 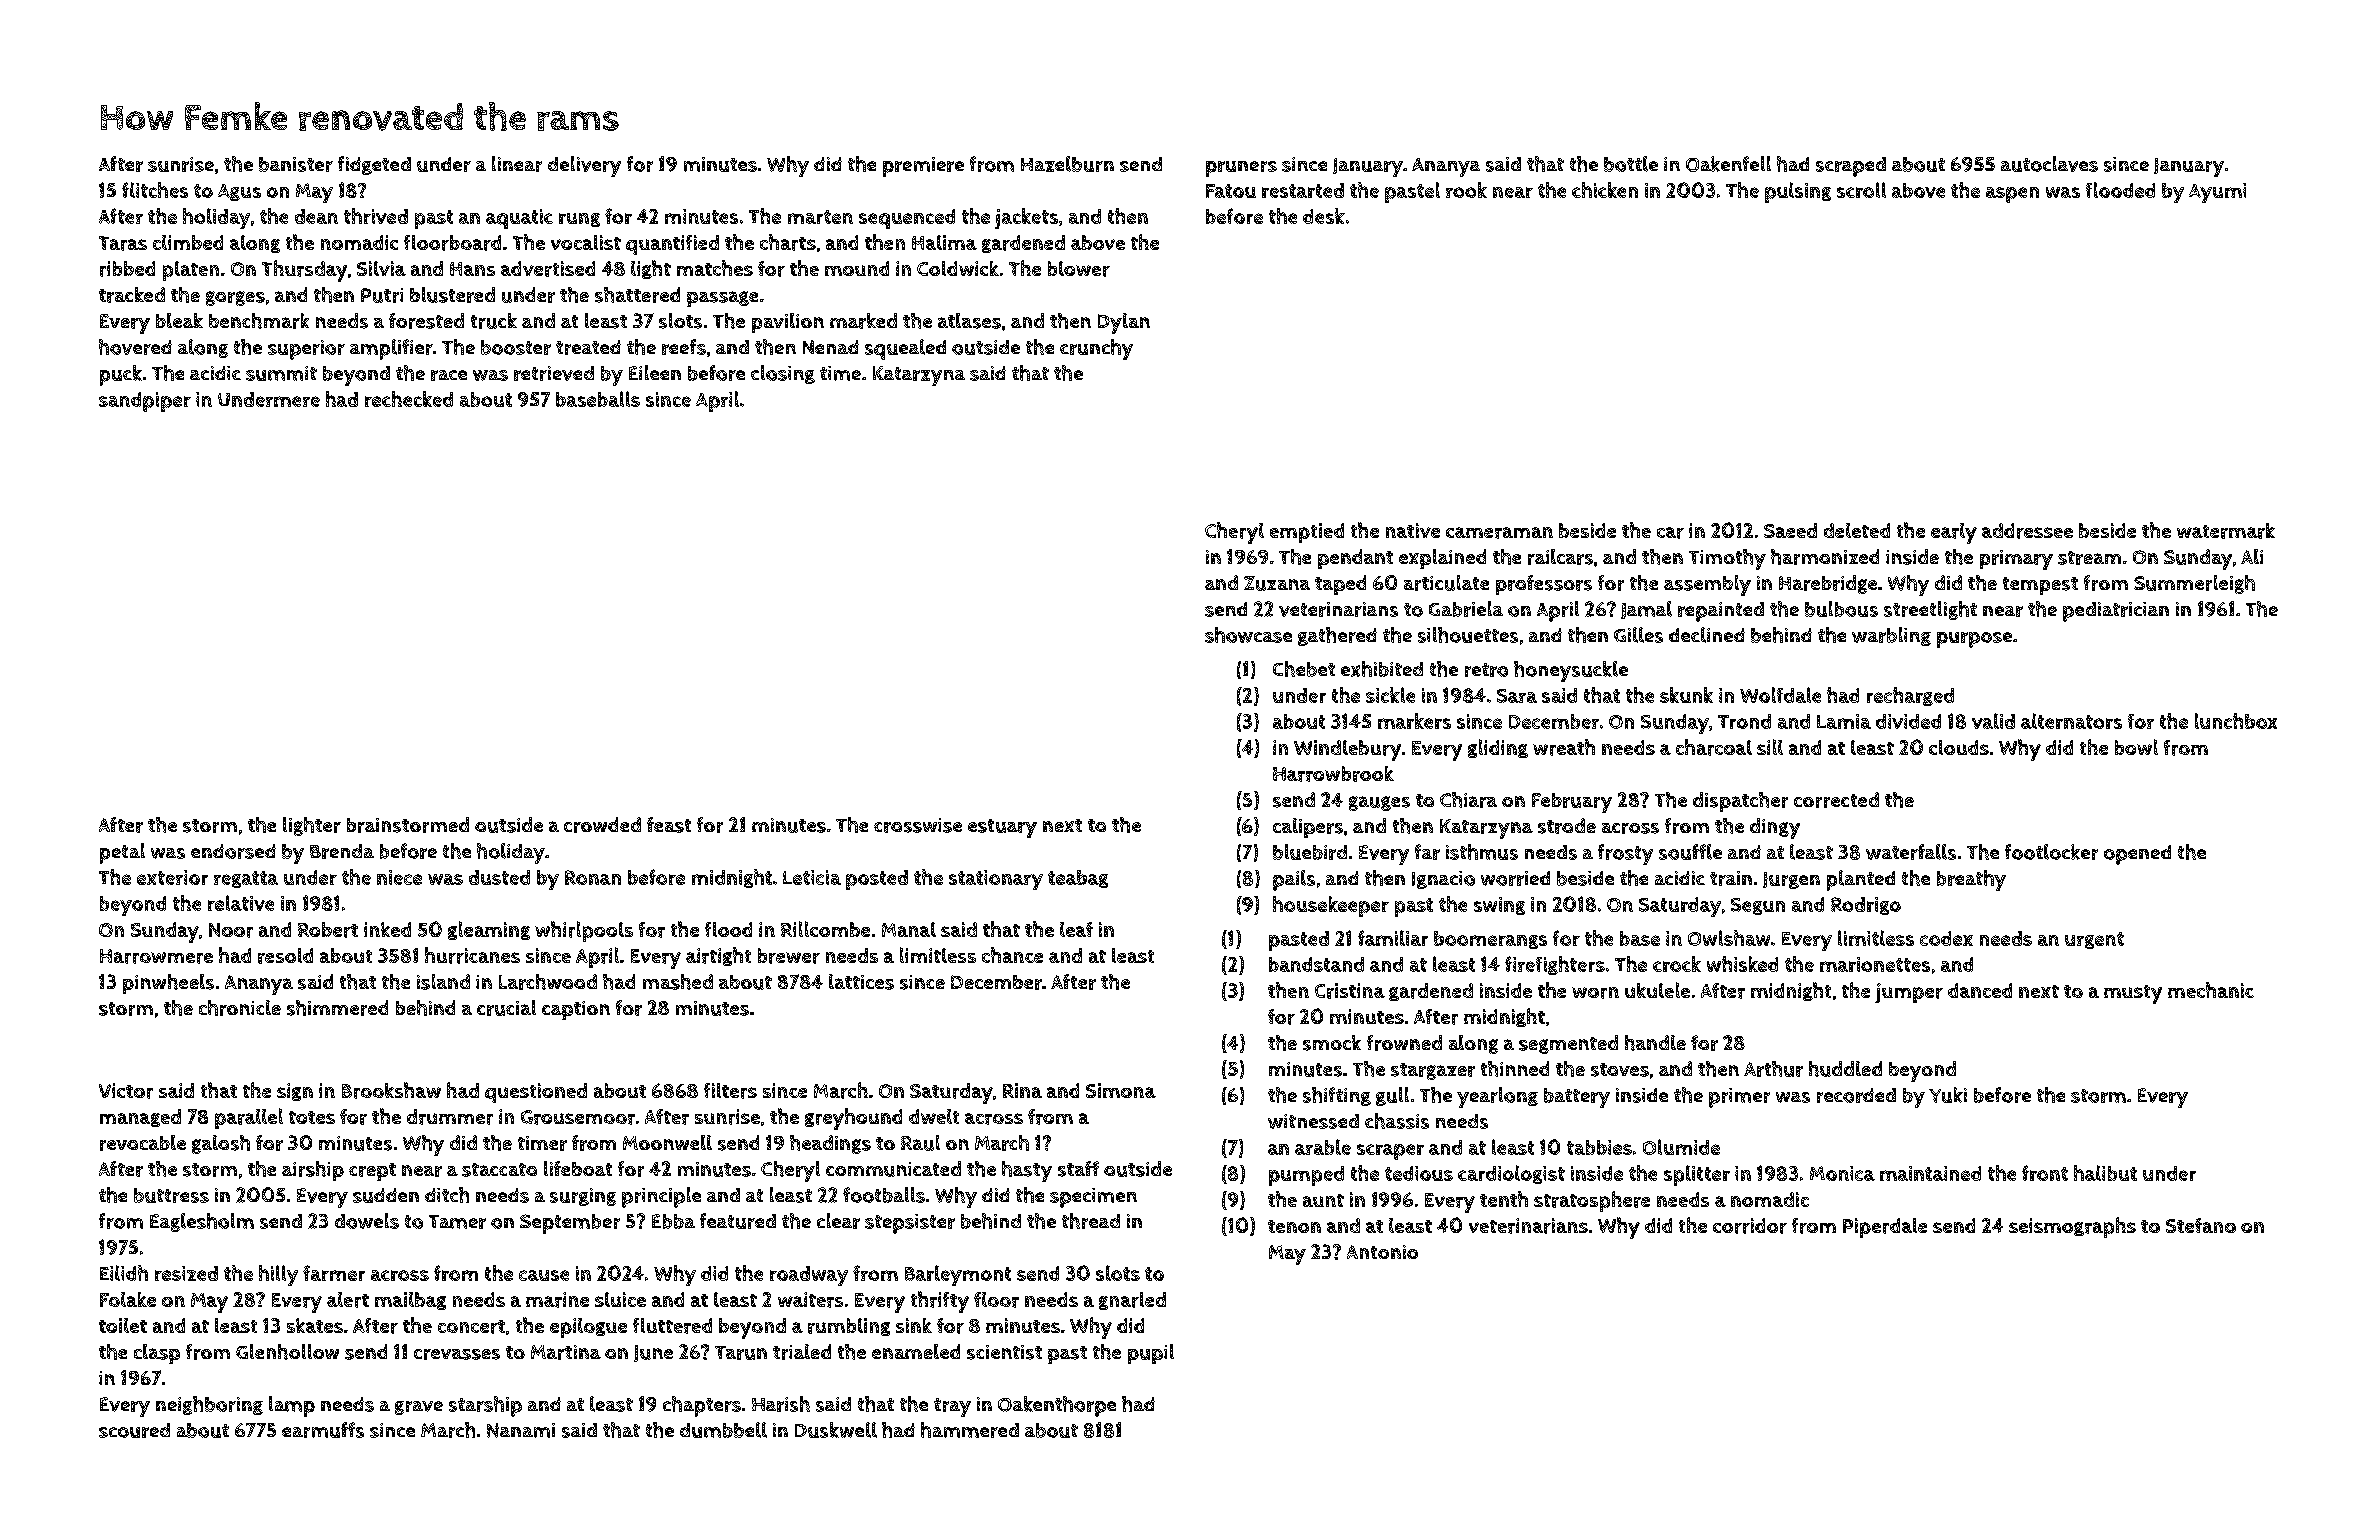 I want to click on bulbous, so click(x=1841, y=609).
